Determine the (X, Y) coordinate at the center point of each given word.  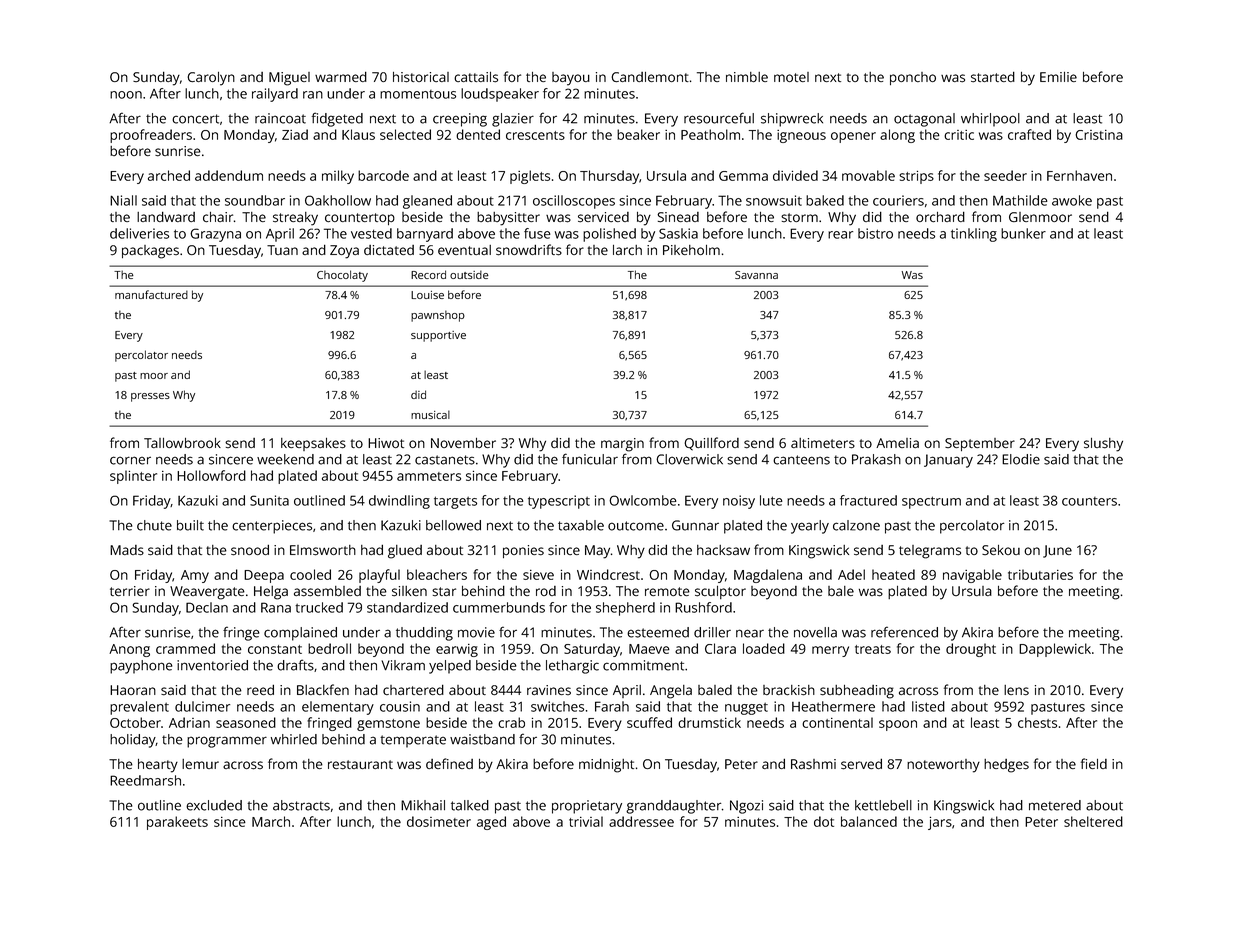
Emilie (1058, 77)
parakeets (177, 823)
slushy (1103, 445)
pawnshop (438, 316)
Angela (671, 692)
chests (1037, 722)
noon (126, 95)
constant (275, 649)
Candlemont (650, 77)
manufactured (151, 294)
